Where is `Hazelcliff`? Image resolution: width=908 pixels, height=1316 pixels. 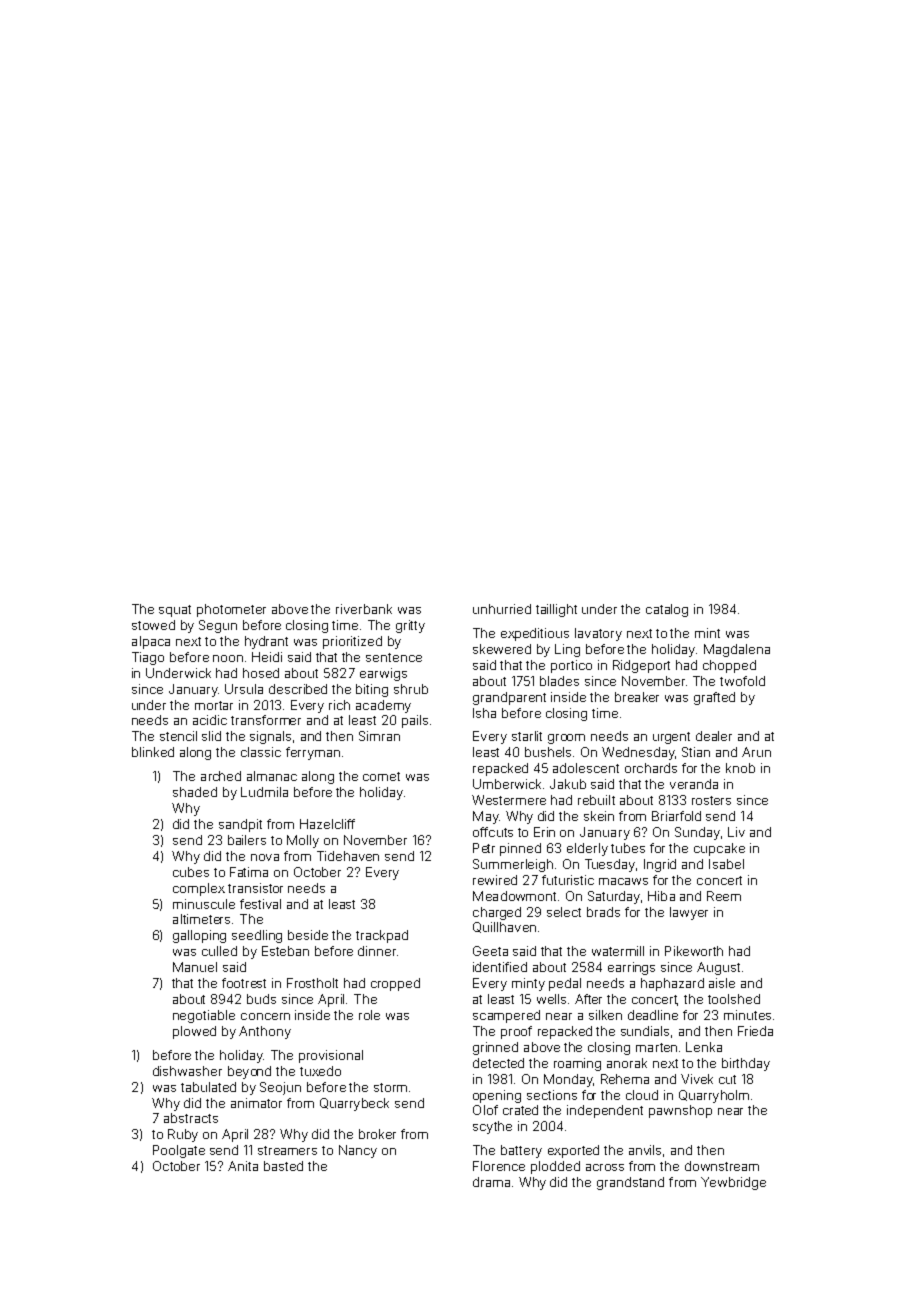
Hazelcliff is located at coordinates (327, 824).
